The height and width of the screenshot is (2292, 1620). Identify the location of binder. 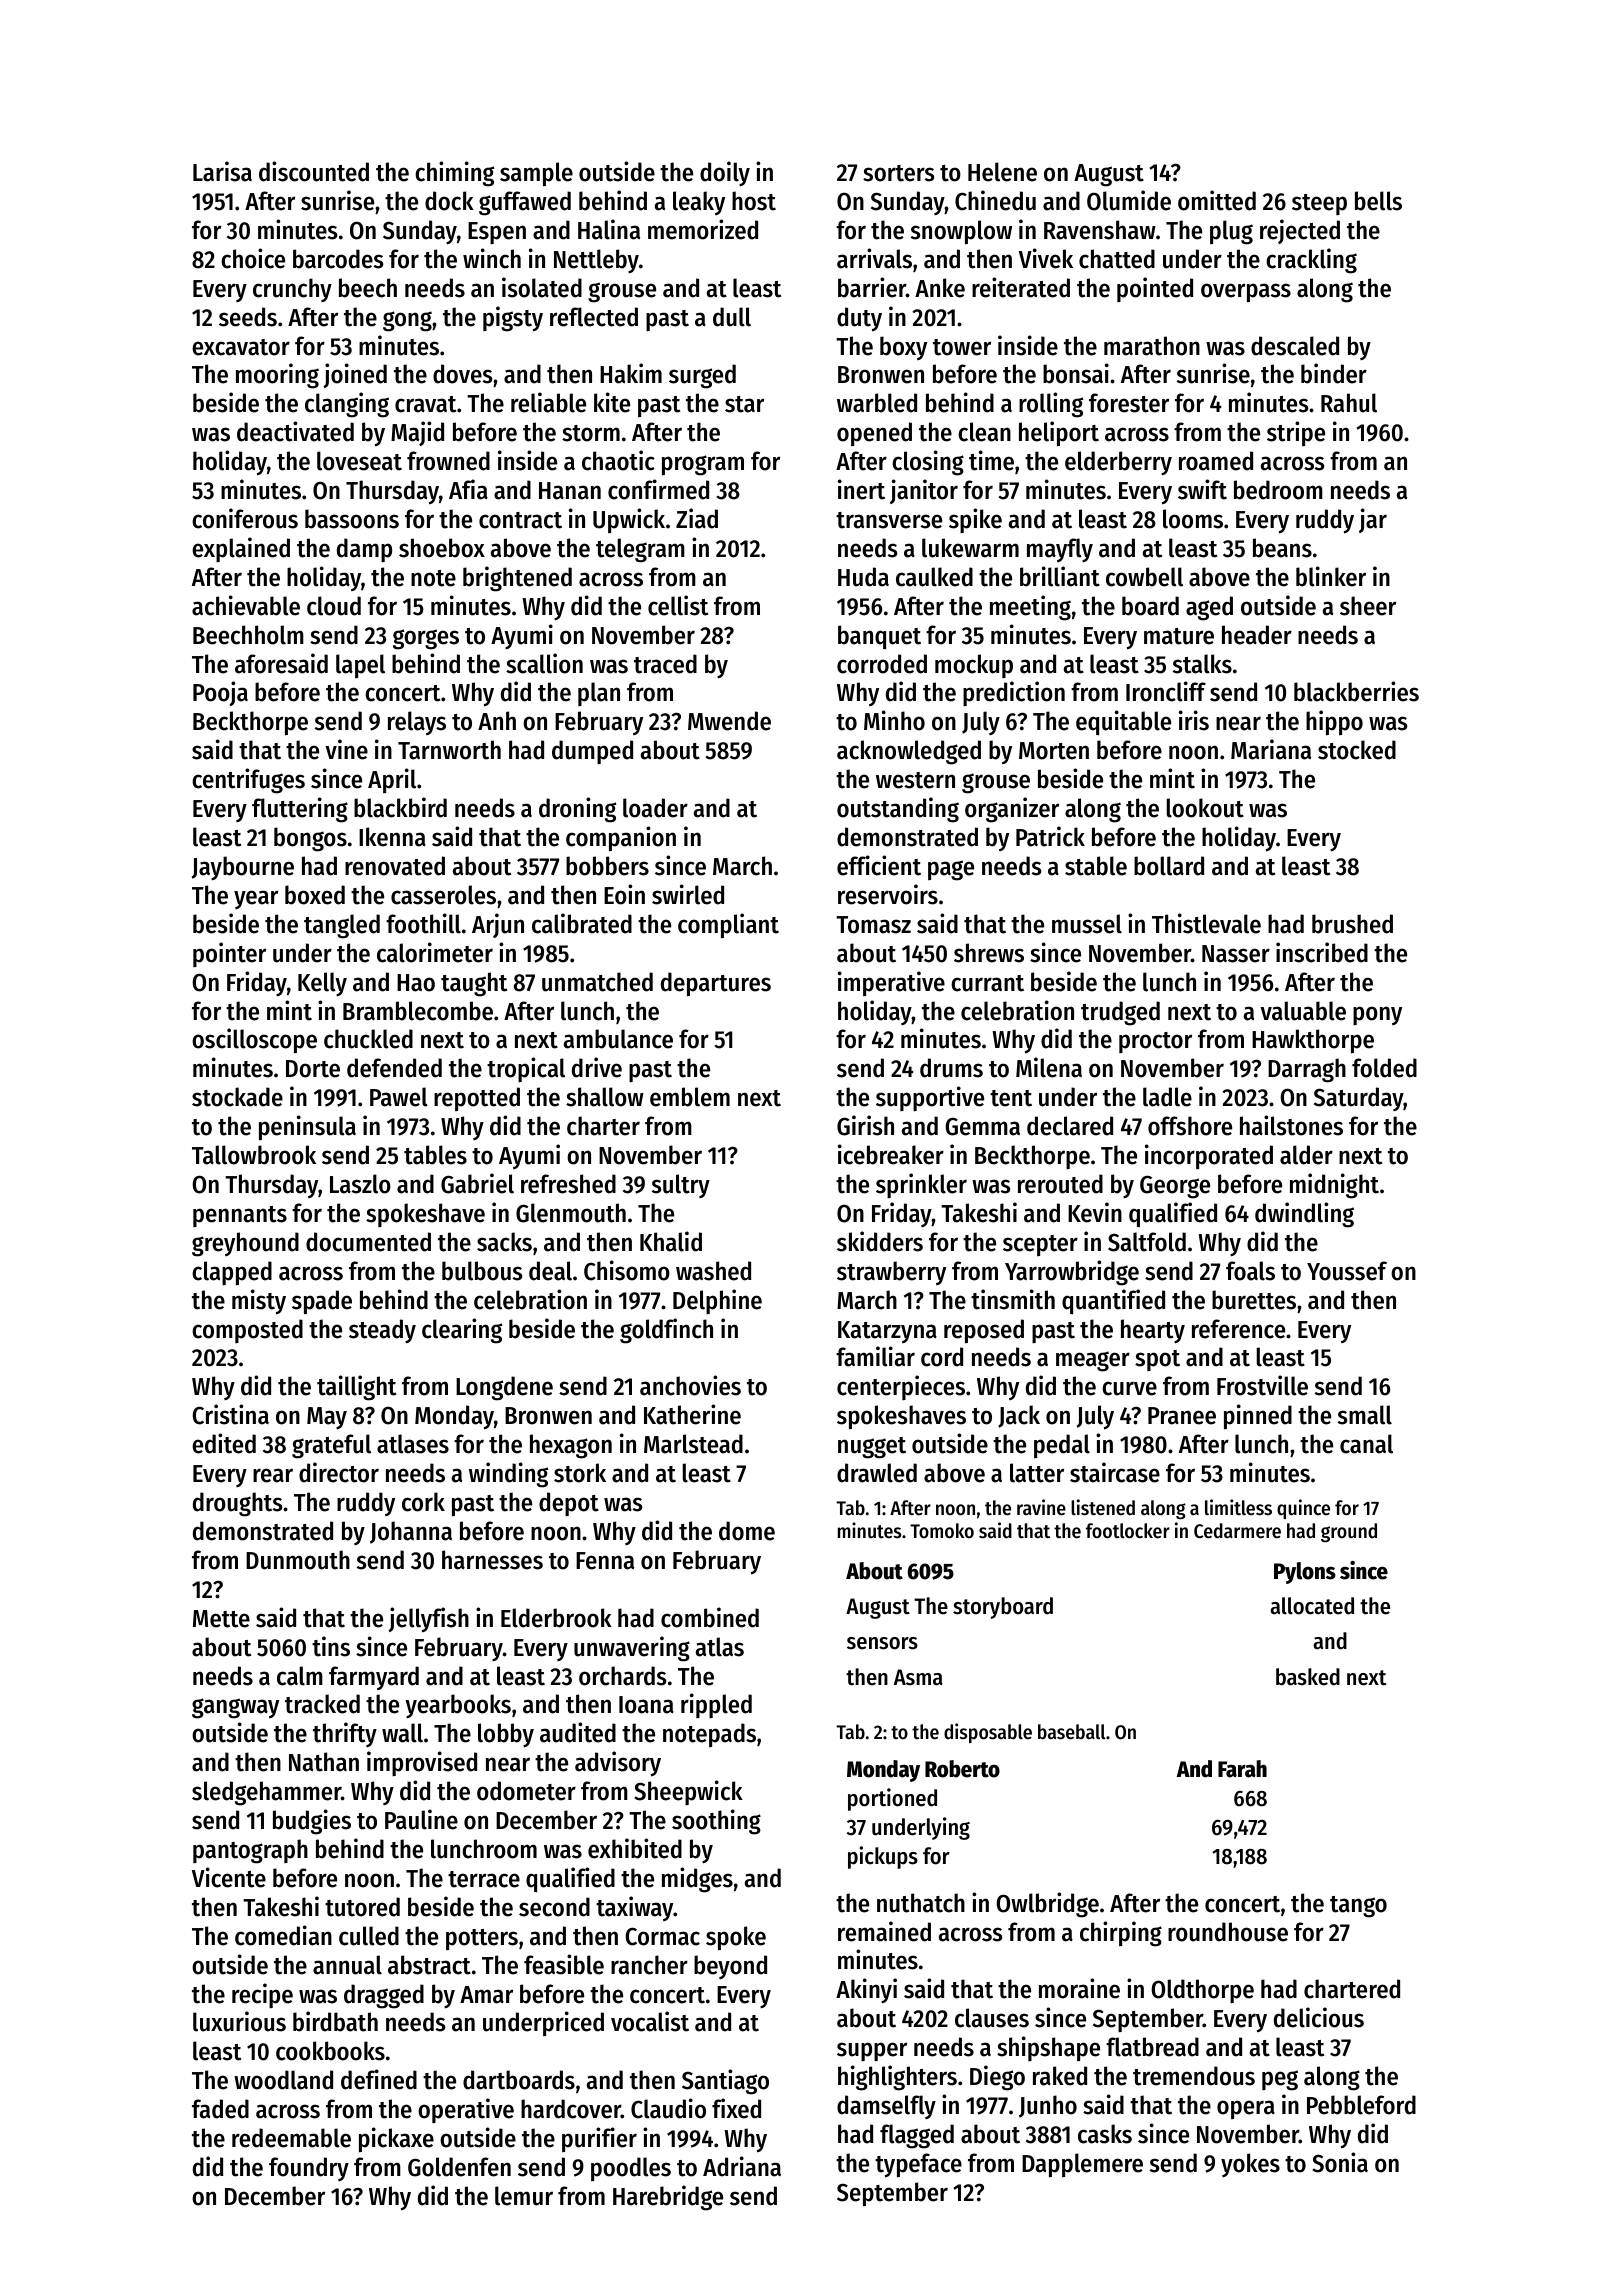
(1334, 373).
